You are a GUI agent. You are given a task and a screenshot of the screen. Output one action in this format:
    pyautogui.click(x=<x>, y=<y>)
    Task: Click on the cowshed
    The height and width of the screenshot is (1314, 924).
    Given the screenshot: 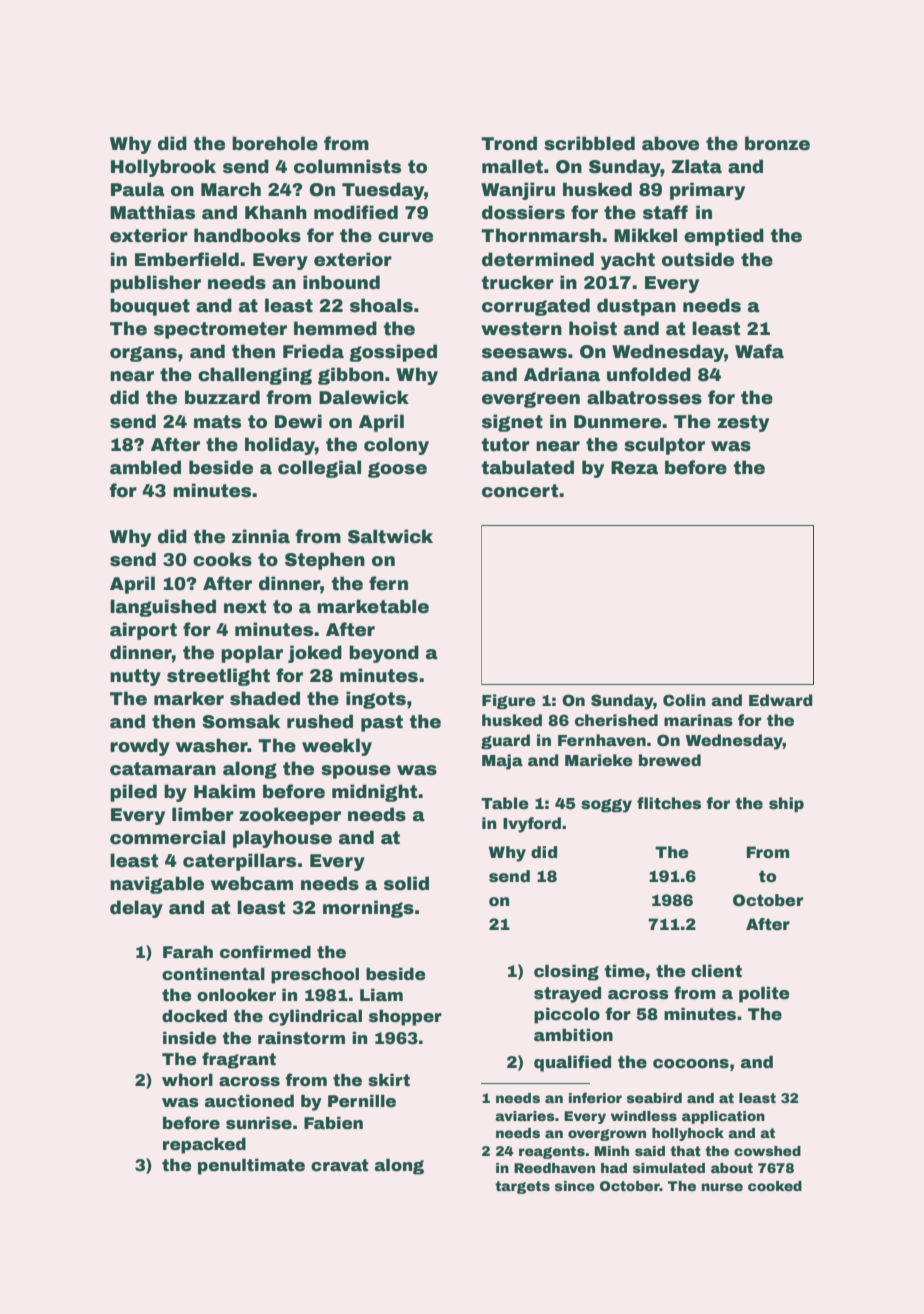 What is the action you would take?
    pyautogui.click(x=767, y=1151)
